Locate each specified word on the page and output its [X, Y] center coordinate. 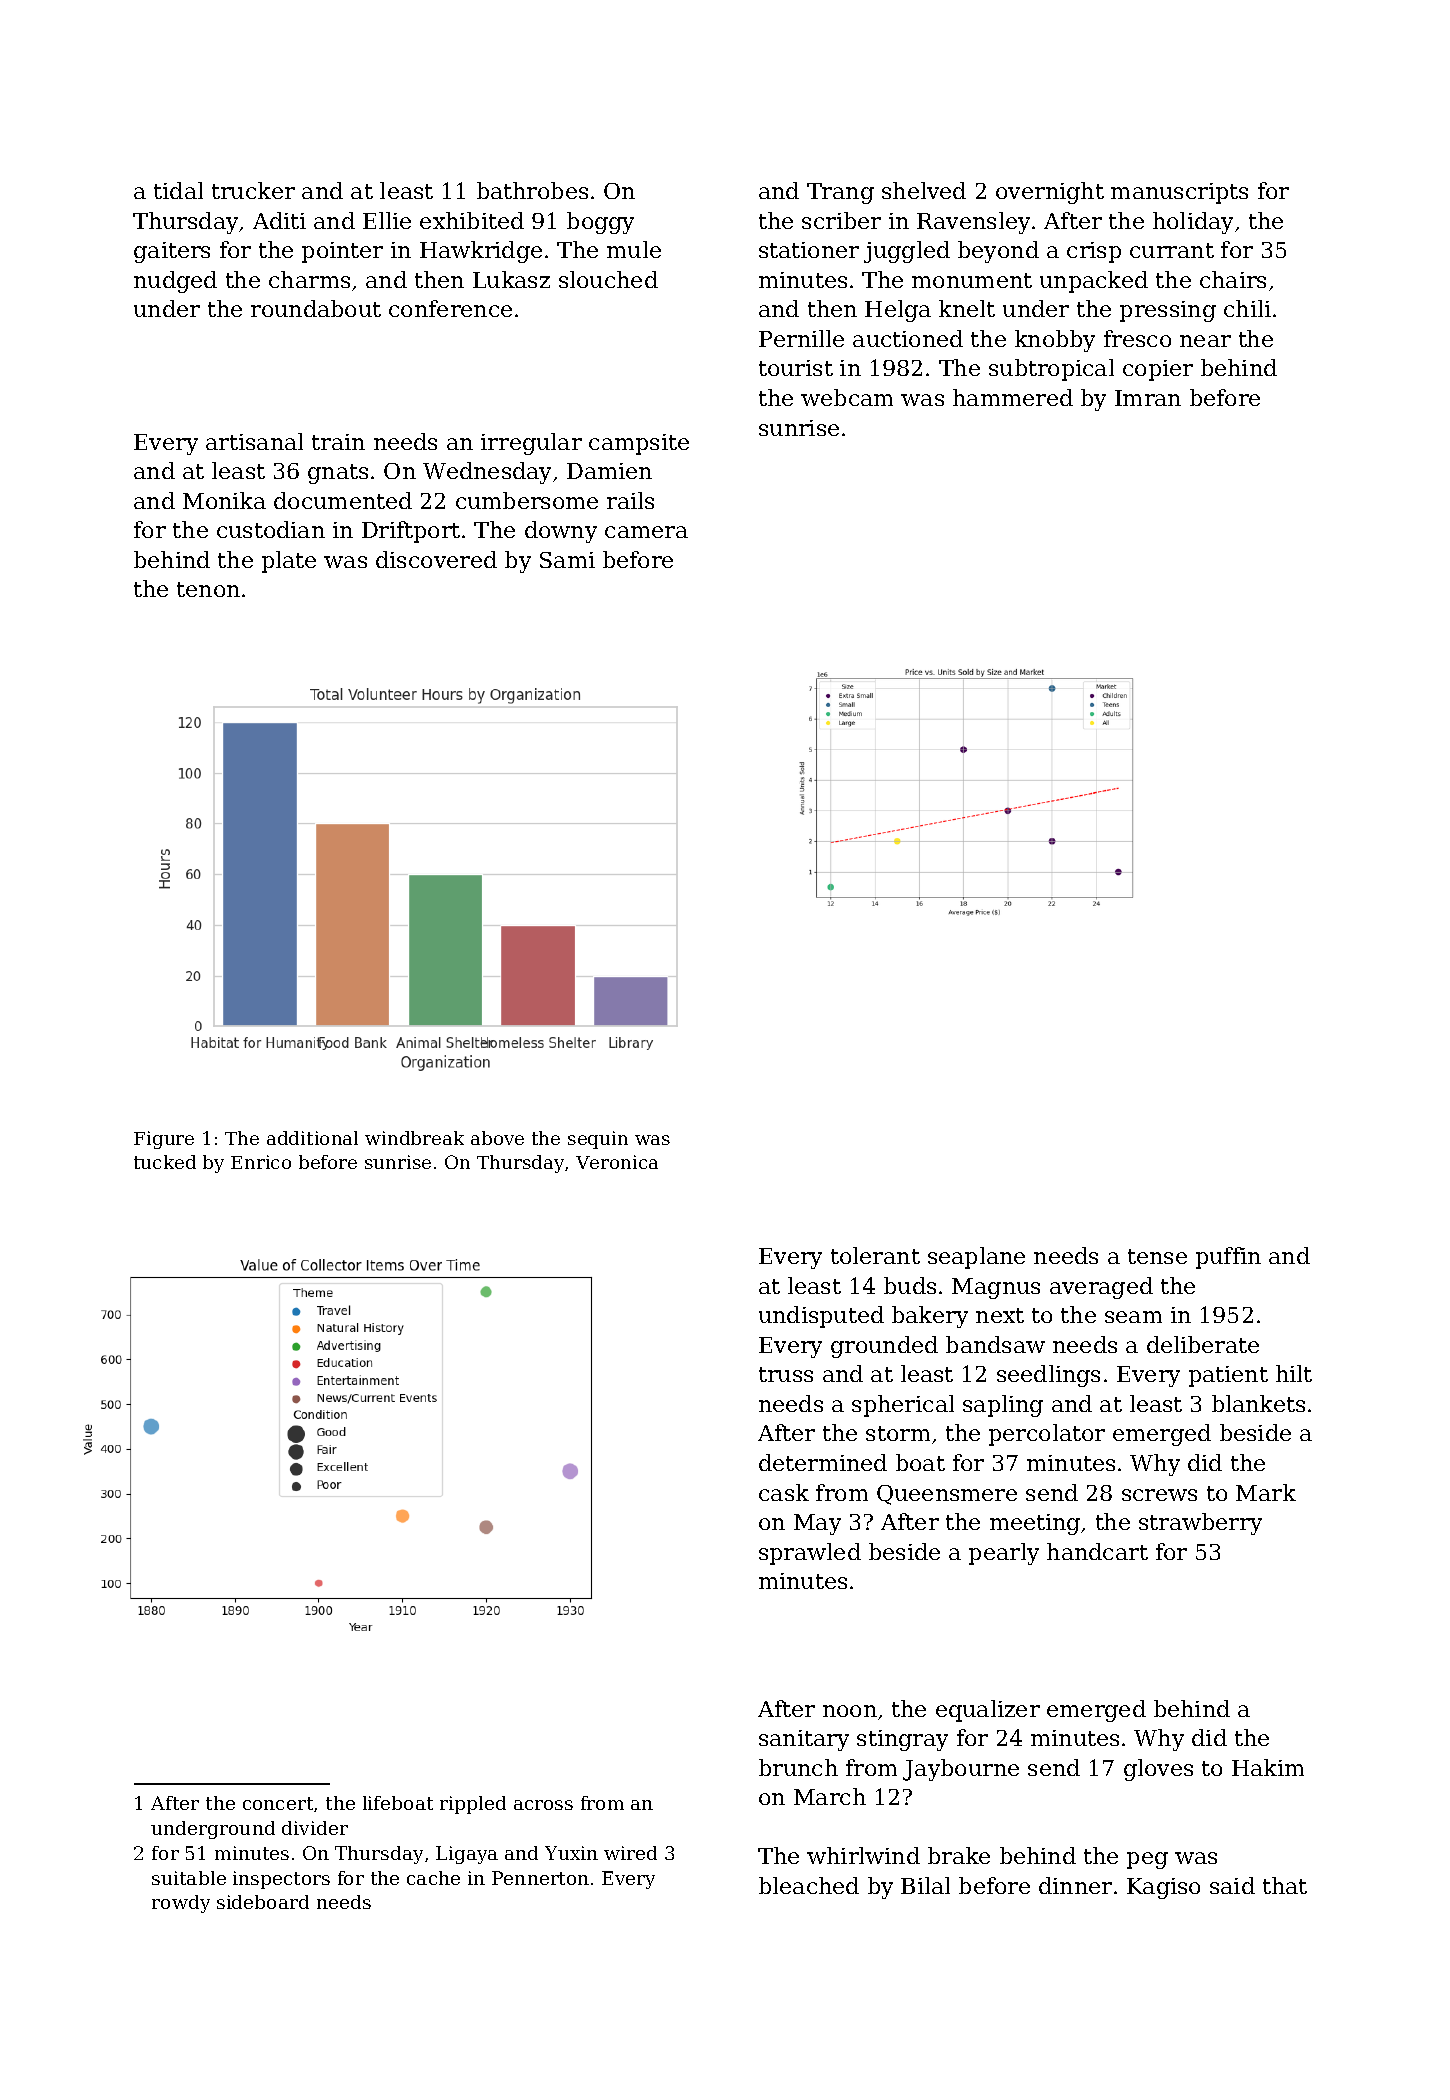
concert [278, 1803]
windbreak [414, 1138]
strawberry [1200, 1524]
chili [1247, 308]
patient [1228, 1376]
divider [315, 1828]
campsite [639, 444]
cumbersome [527, 500]
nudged [175, 282]
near [1205, 341]
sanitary [804, 1740]
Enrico [261, 1162]
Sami [567, 560]
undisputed [821, 1317]
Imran [1148, 398]
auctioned [908, 338]
